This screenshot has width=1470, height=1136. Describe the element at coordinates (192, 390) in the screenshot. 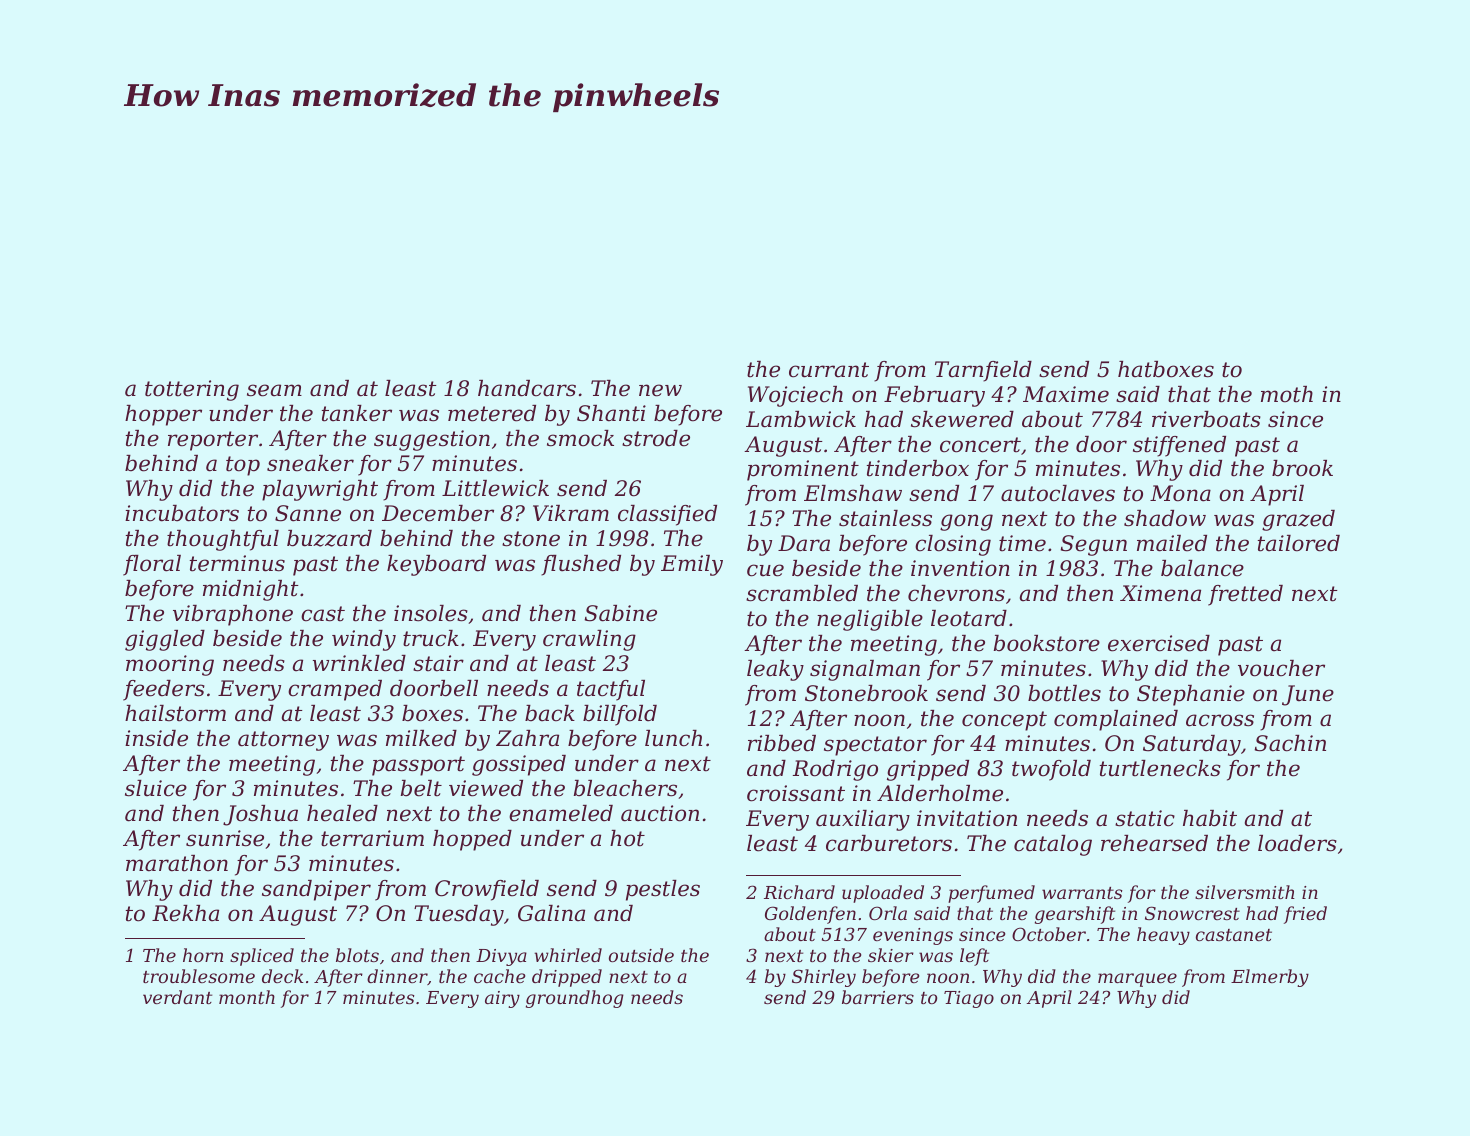

I see `tottering` at that location.
